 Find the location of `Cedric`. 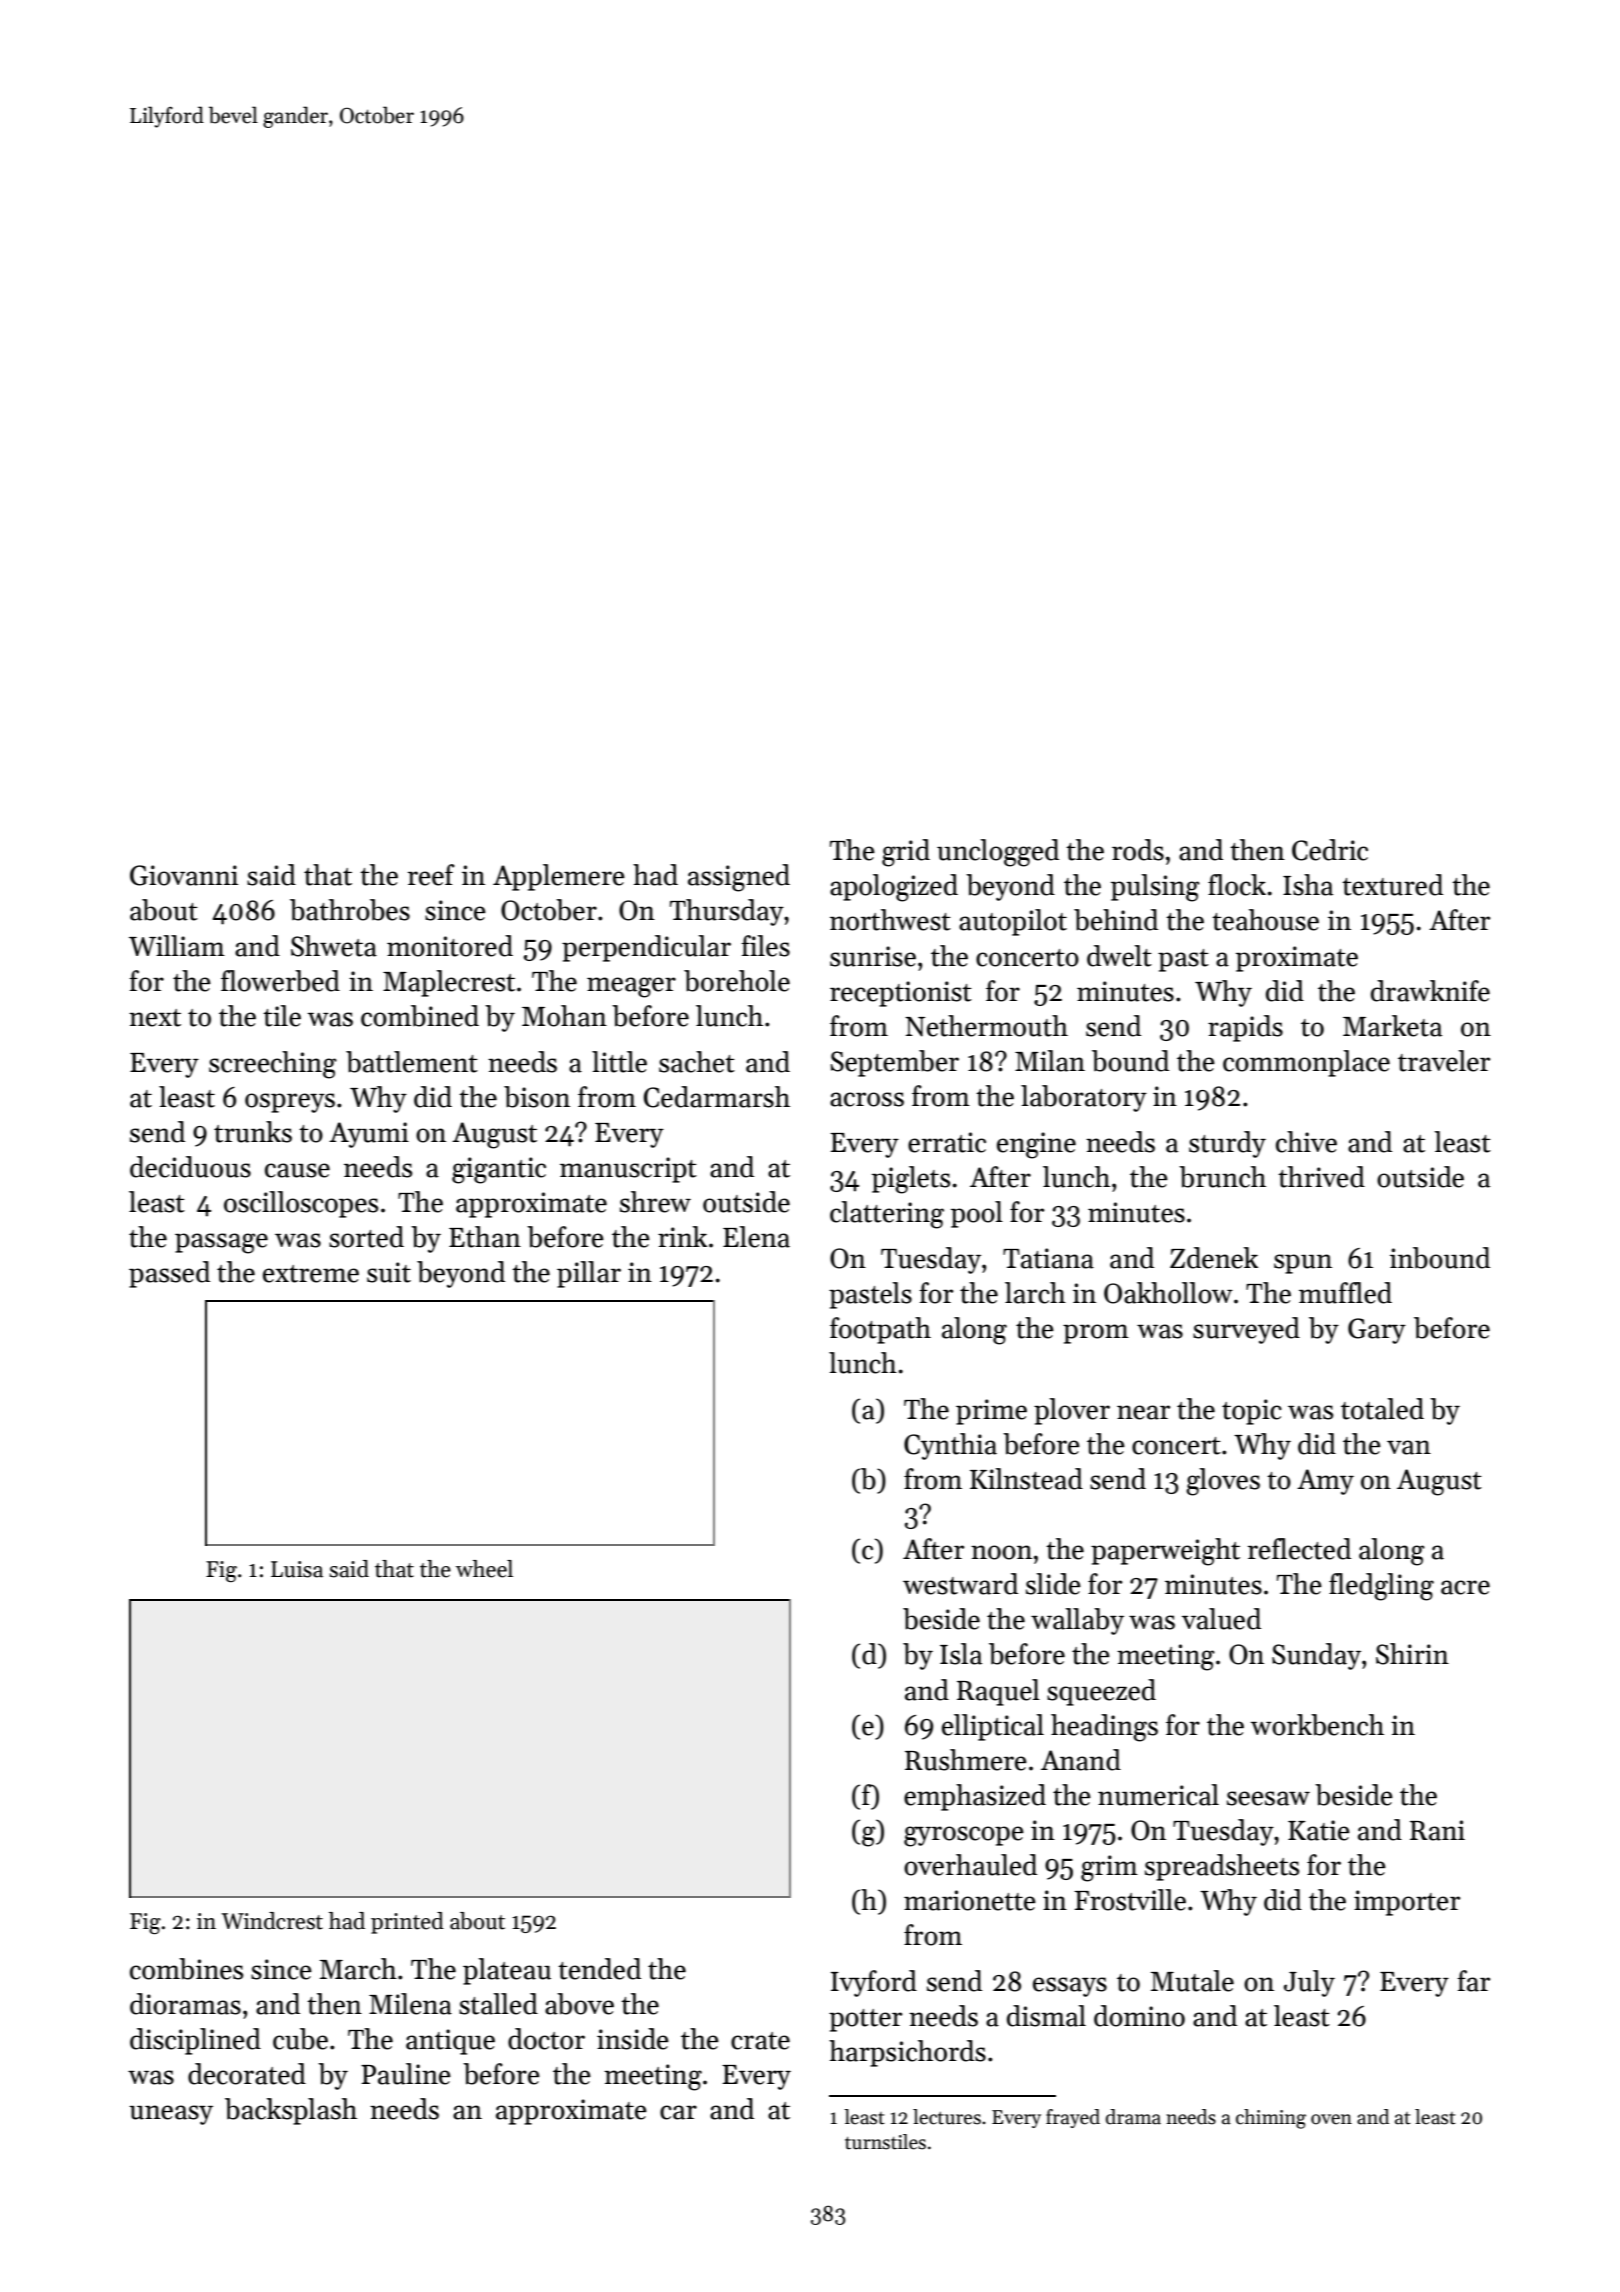

Cedric is located at coordinates (1330, 850).
